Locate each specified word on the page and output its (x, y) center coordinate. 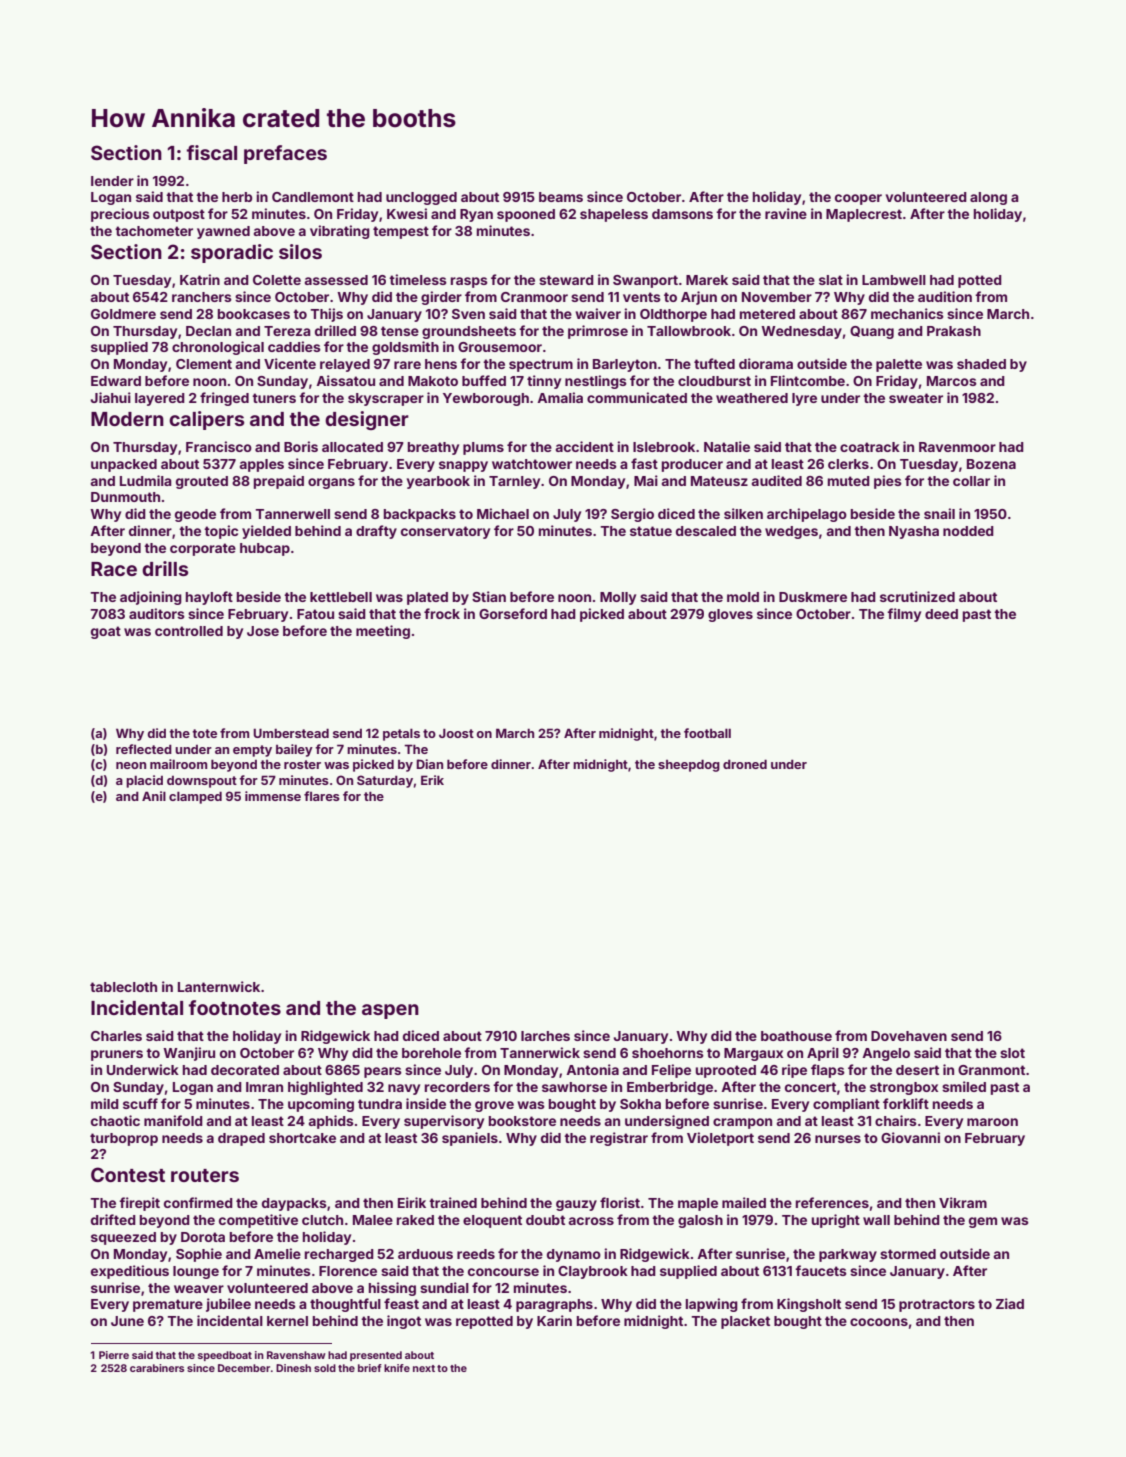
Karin (554, 1320)
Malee (373, 1220)
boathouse (796, 1036)
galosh (700, 1221)
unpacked (124, 465)
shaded (981, 364)
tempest (401, 232)
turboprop (124, 1139)
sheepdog (689, 765)
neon (131, 765)
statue (651, 531)
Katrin (200, 279)
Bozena (991, 464)
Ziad (1010, 1303)
